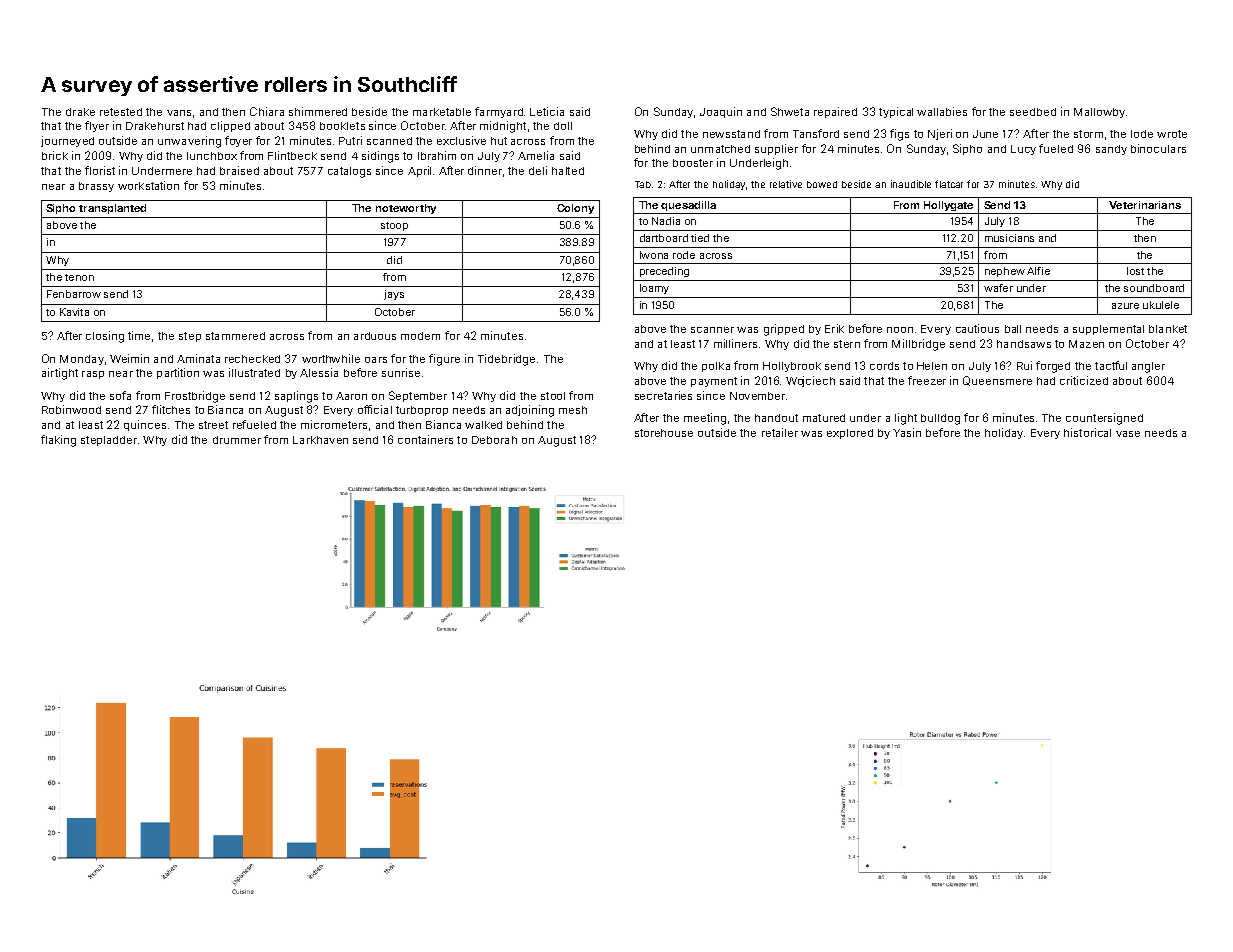  What do you see at coordinates (213, 425) in the screenshot?
I see `street` at bounding box center [213, 425].
